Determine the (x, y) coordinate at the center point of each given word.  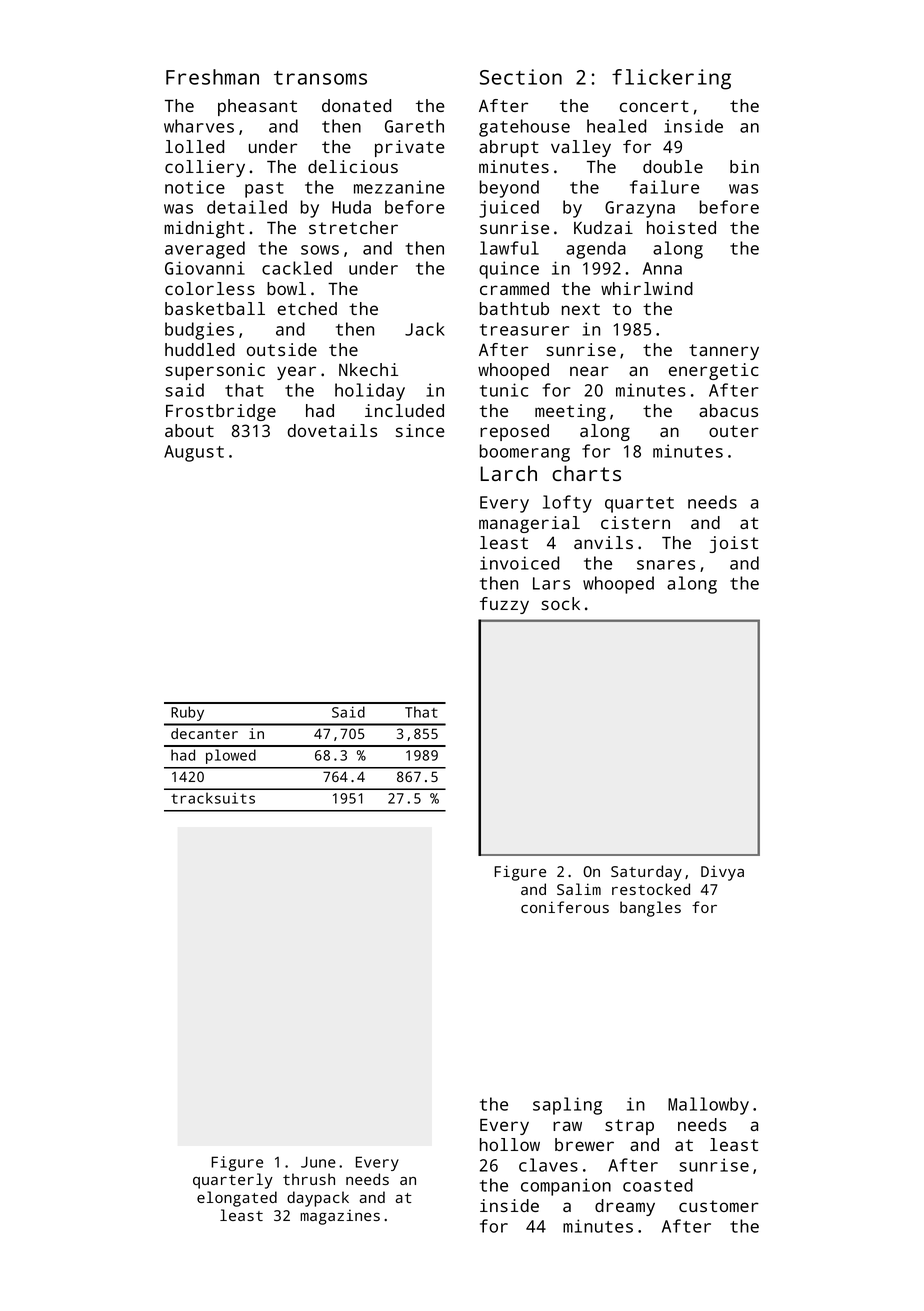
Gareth (414, 126)
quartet (639, 505)
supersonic (215, 371)
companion (566, 1187)
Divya (722, 873)
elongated (237, 1199)
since (420, 430)
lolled (194, 146)
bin (744, 166)
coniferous (565, 907)
